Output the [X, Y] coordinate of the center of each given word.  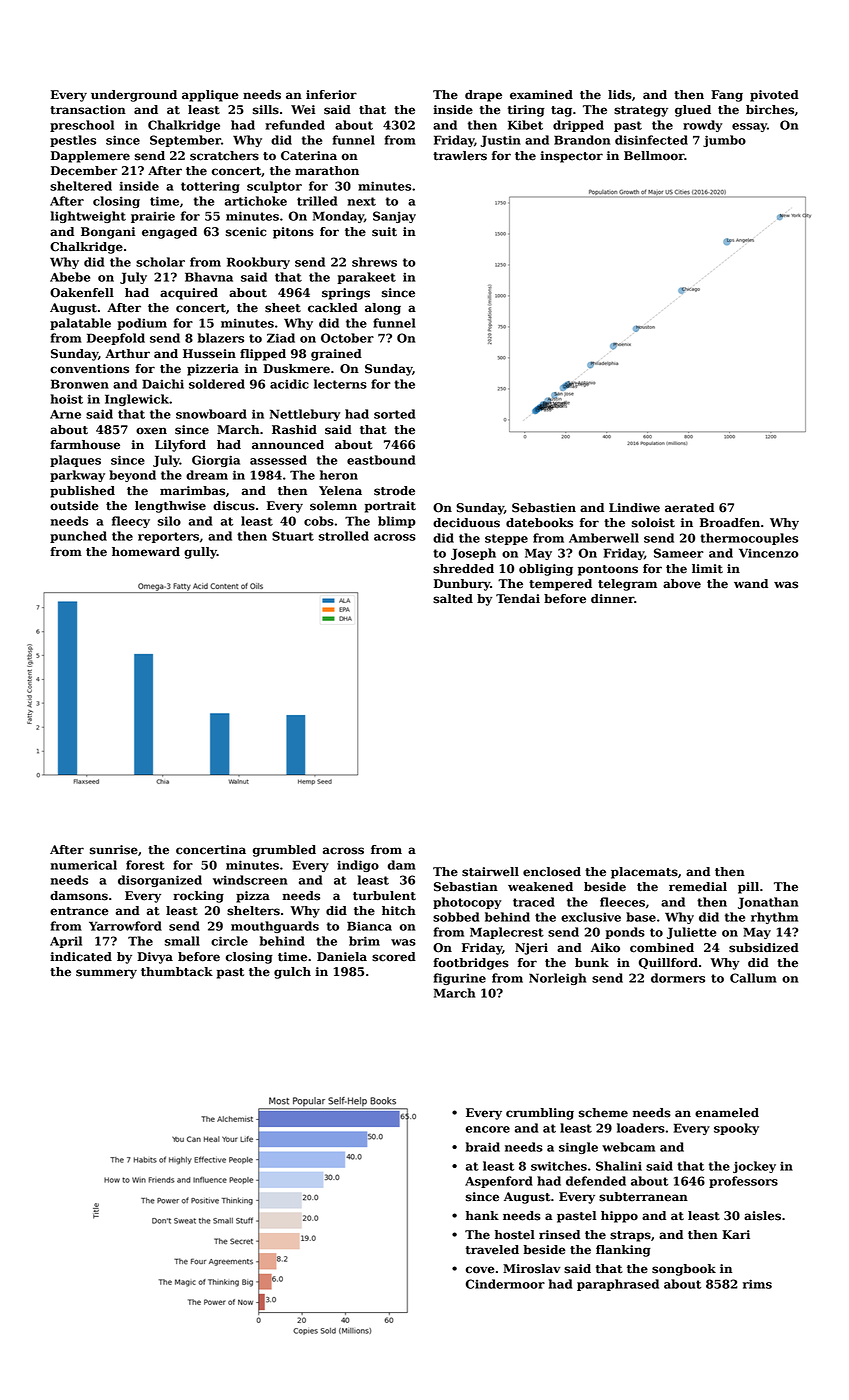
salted [453, 599]
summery [106, 974]
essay [749, 127]
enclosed [552, 872]
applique [210, 96]
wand [751, 583]
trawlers [460, 156]
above [682, 584]
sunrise [114, 850]
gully [200, 553]
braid [483, 1147]
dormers [678, 978]
